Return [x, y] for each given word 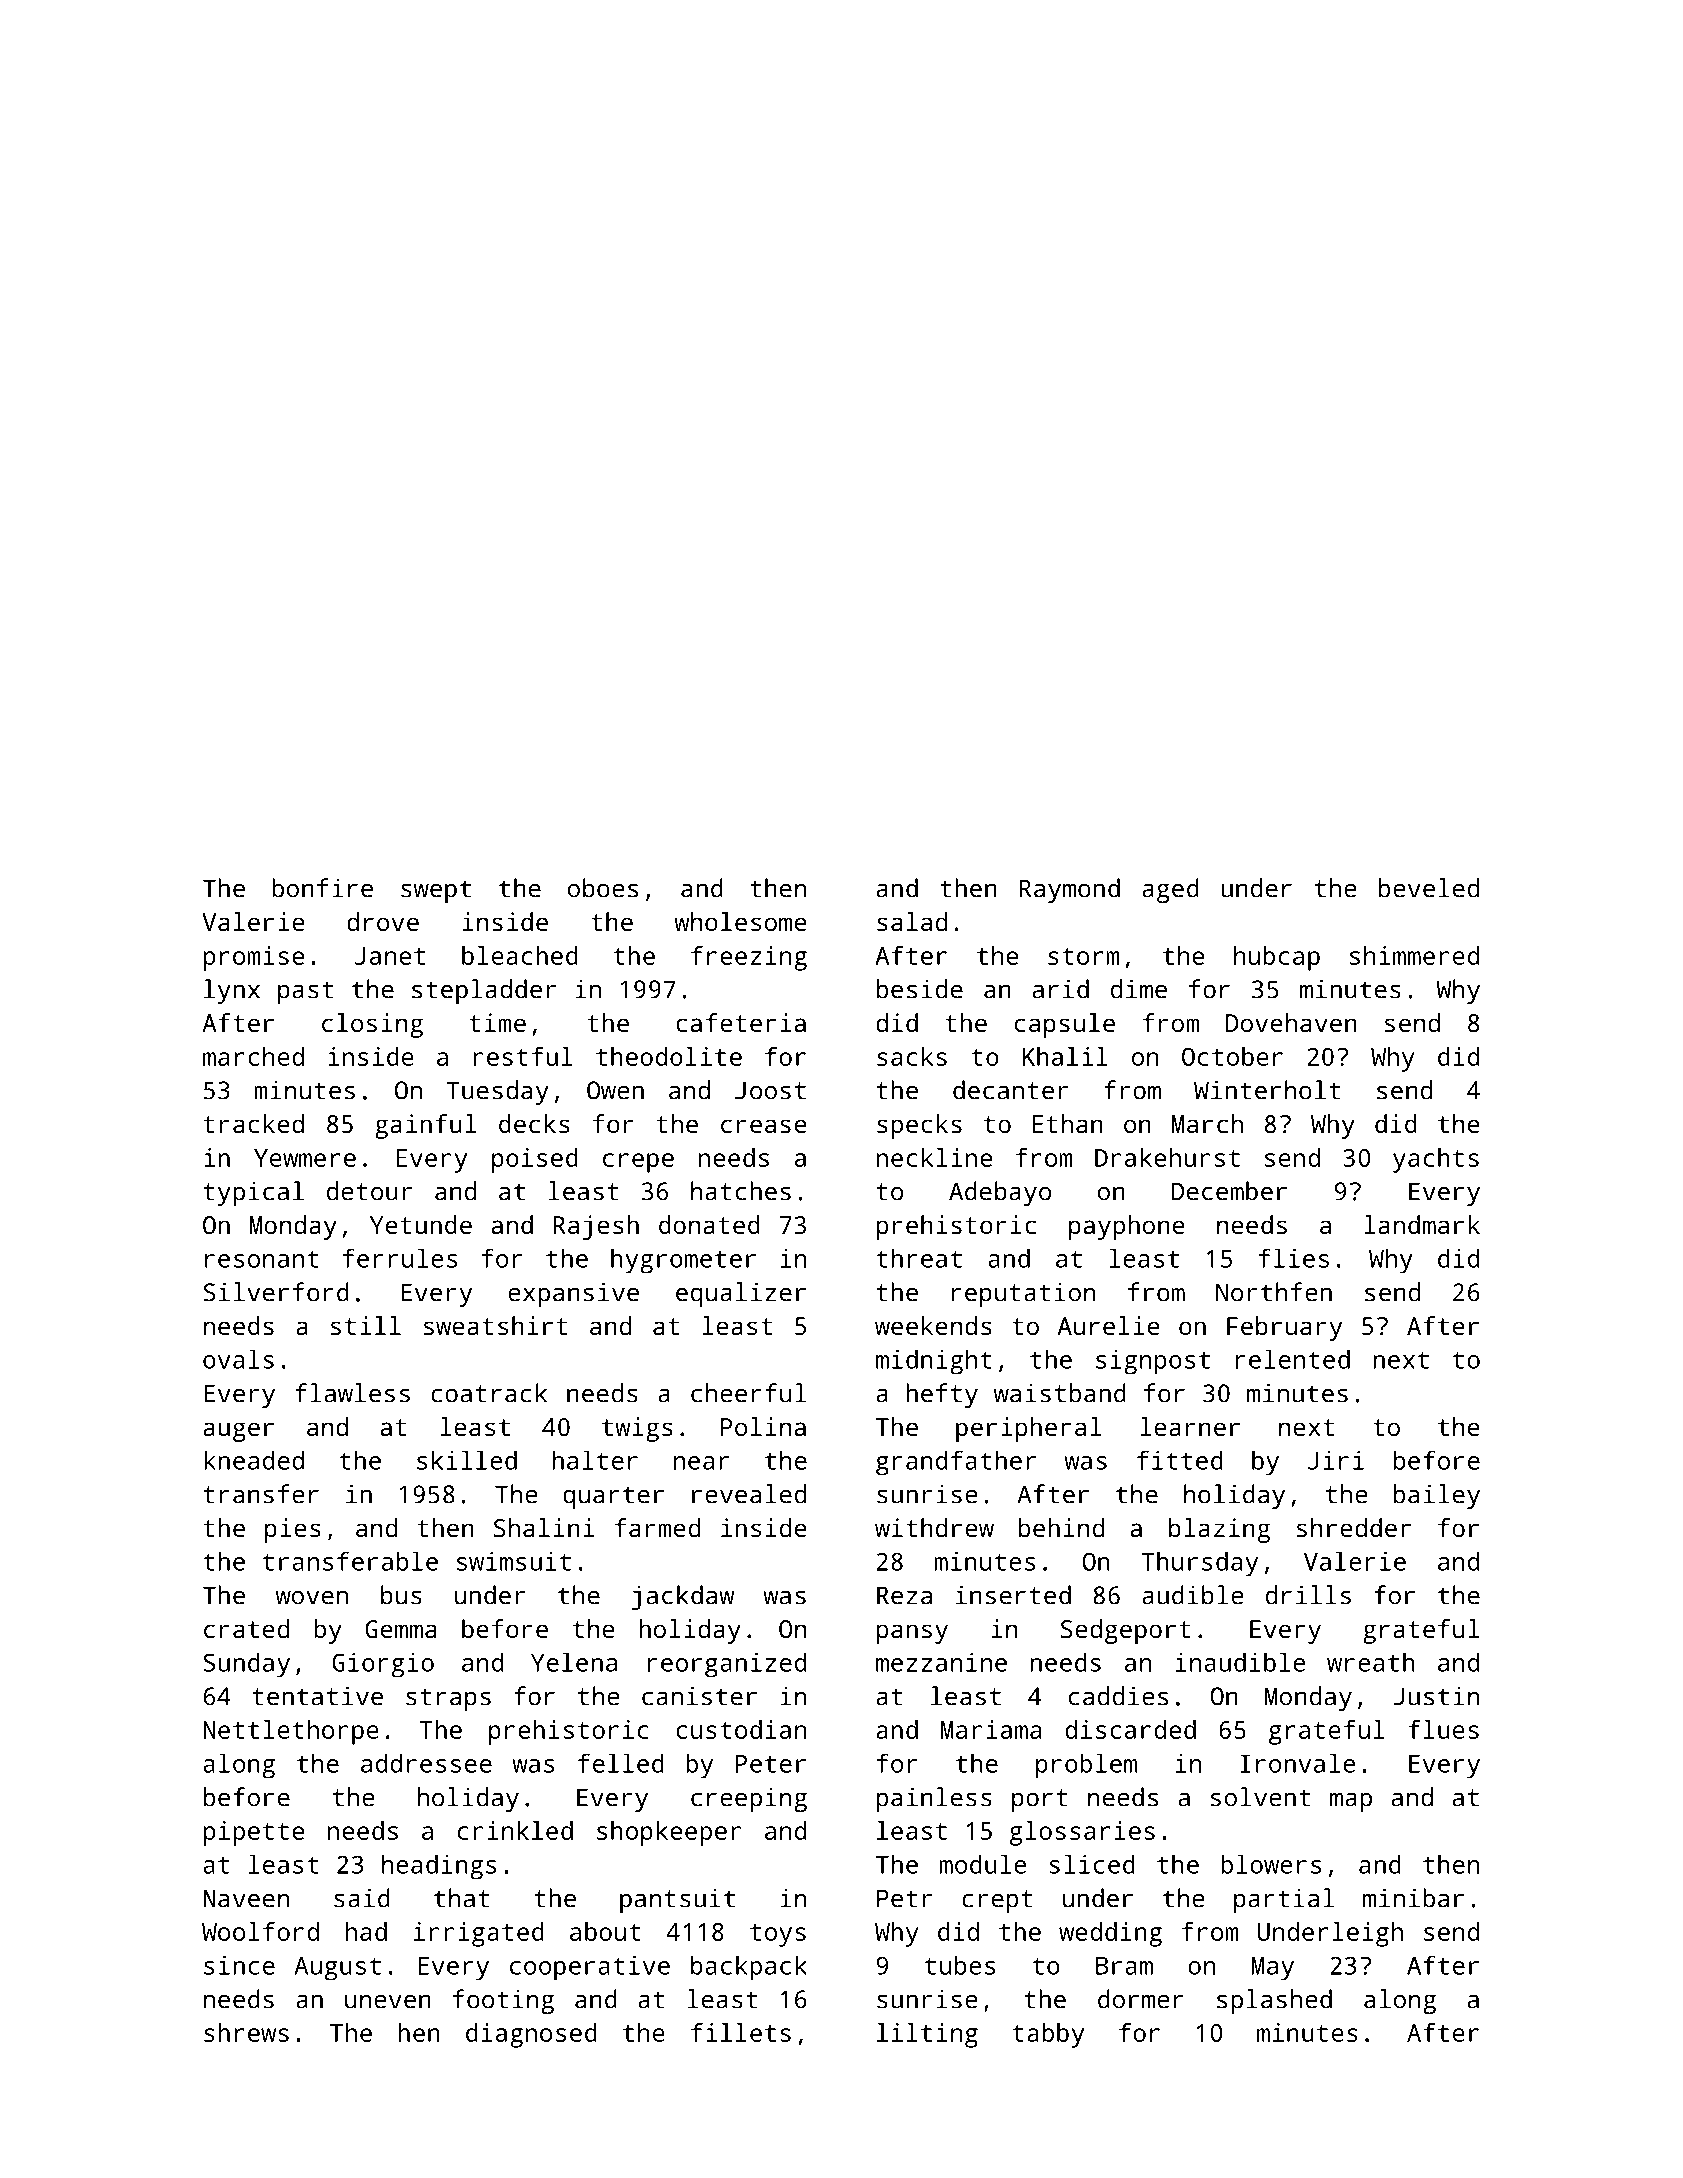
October [1232, 1056]
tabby [1048, 2035]
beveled [1429, 888]
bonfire [322, 888]
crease [764, 1126]
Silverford [276, 1292]
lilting [927, 2035]
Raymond [1069, 890]
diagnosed [531, 2035]
